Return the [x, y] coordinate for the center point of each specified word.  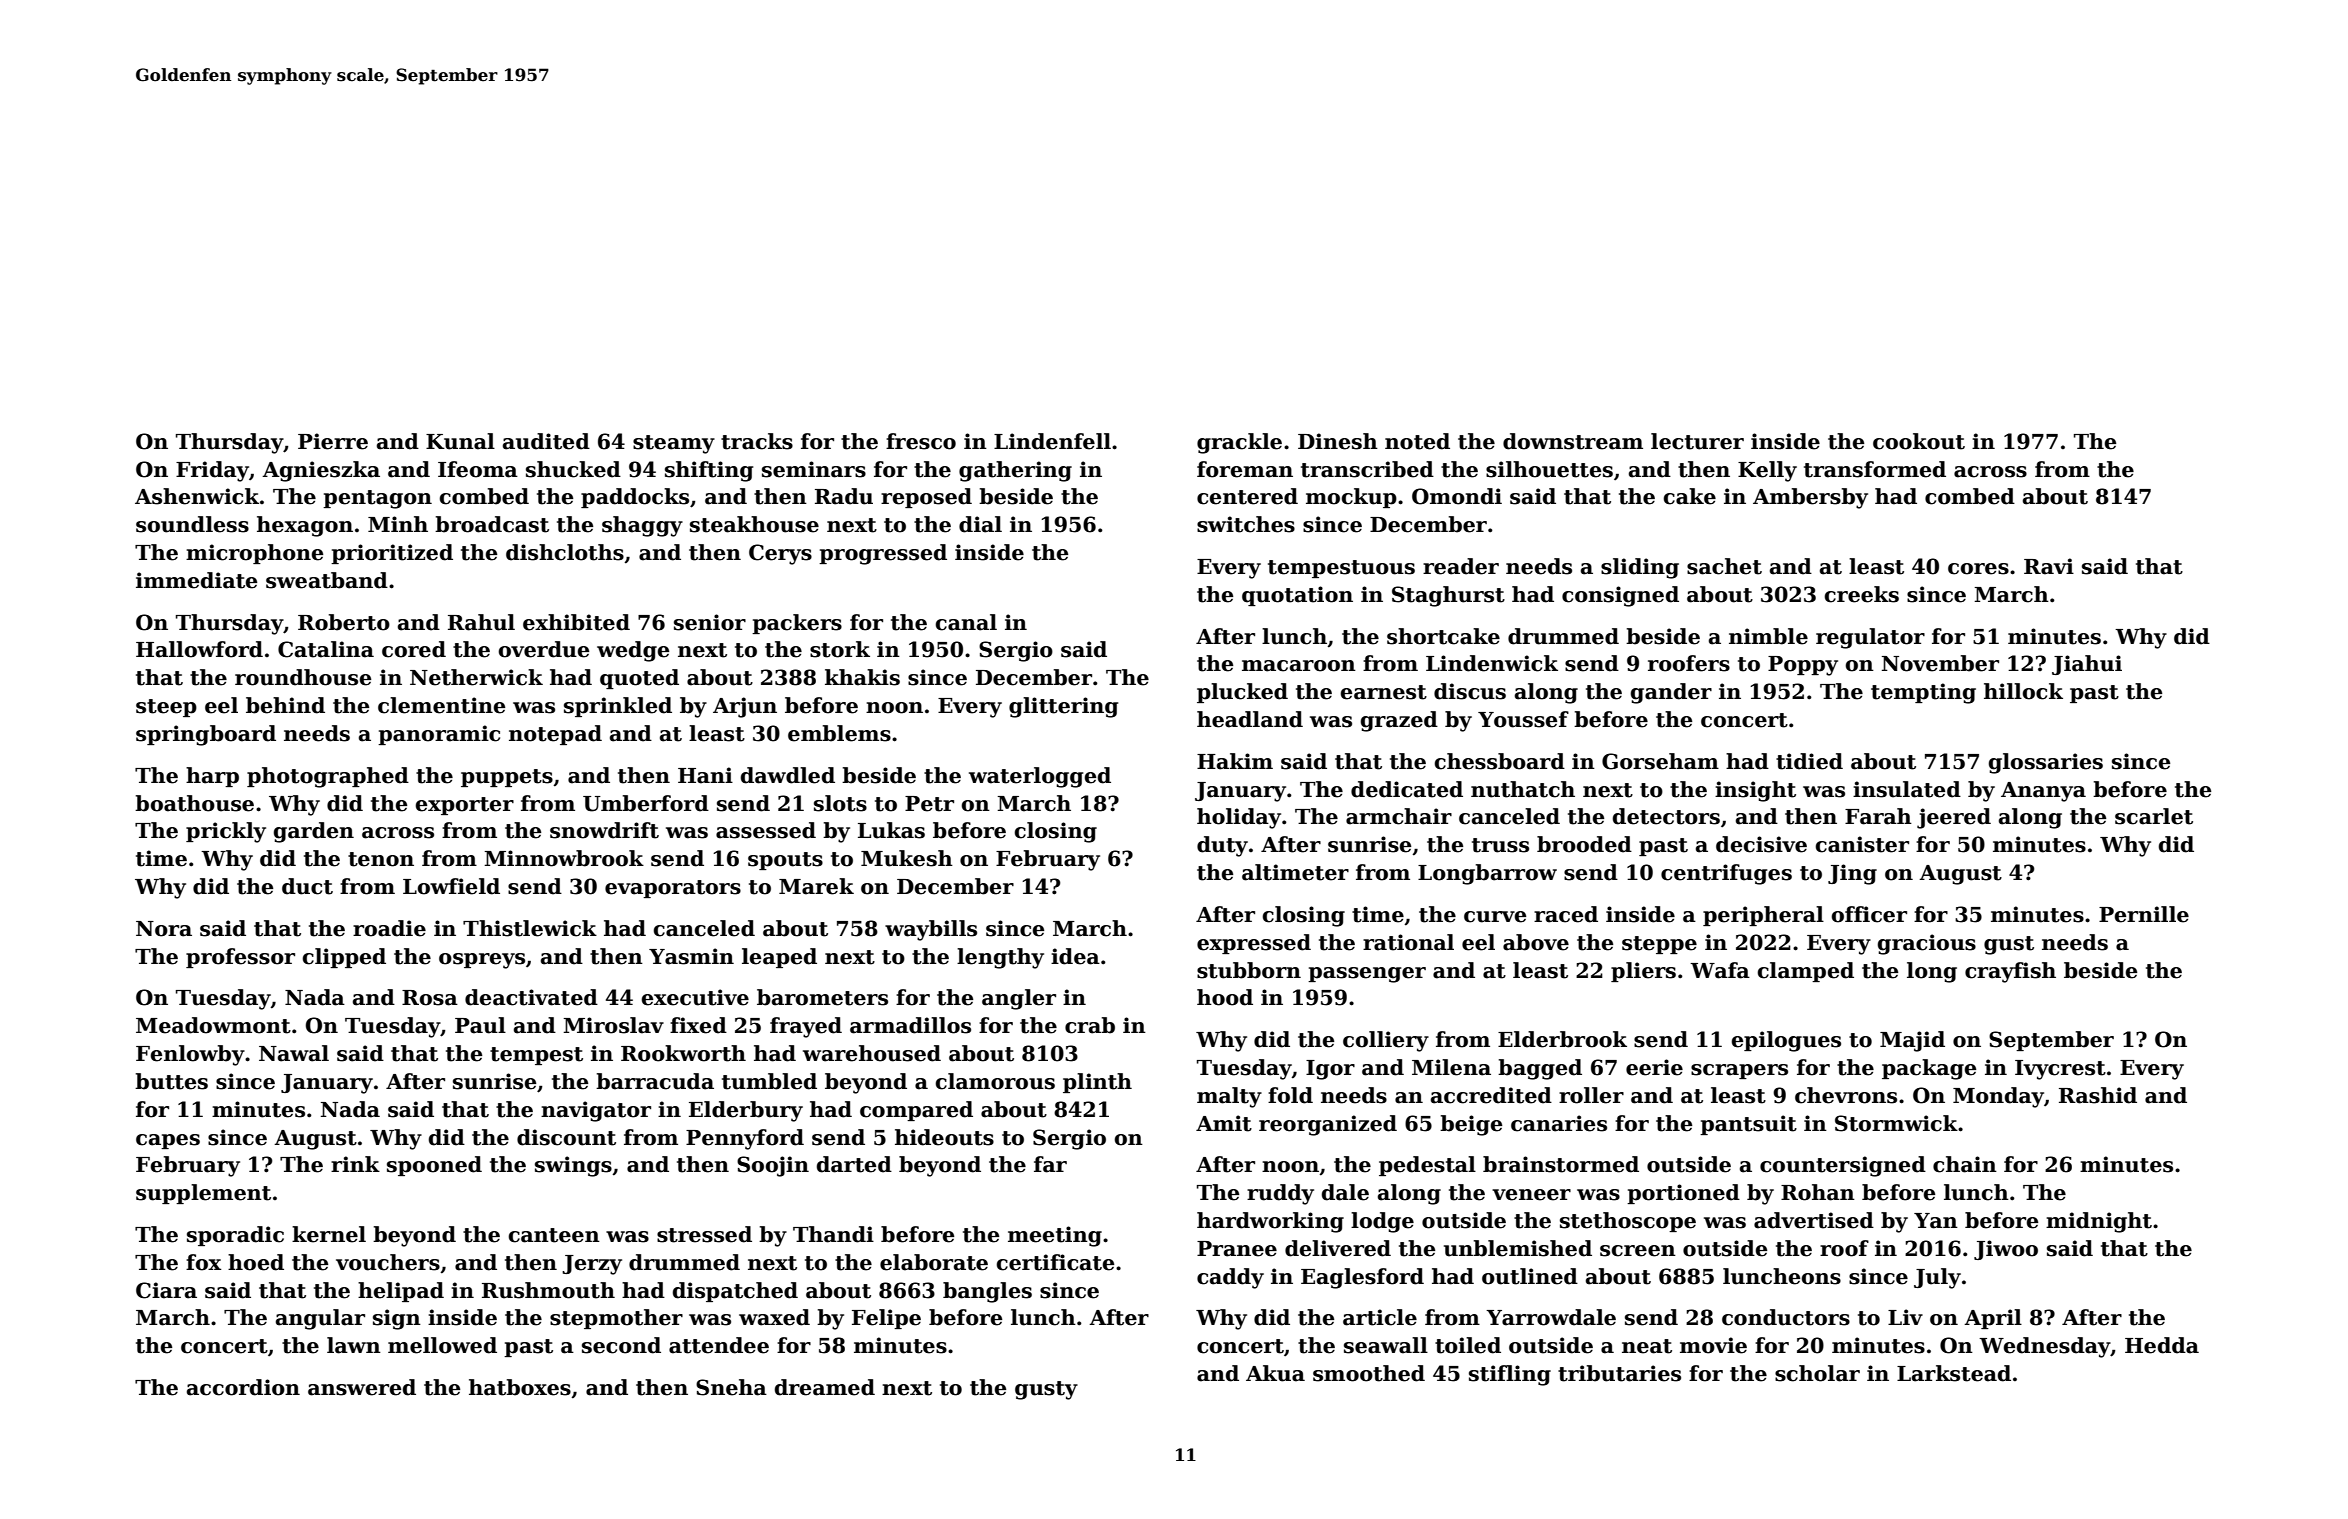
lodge [1382, 1222]
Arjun [745, 707]
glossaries [2046, 763]
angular [320, 1319]
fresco [921, 441]
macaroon [1299, 666]
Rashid [2098, 1095]
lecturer [1697, 441]
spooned [434, 1166]
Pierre [333, 441]
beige [1471, 1125]
